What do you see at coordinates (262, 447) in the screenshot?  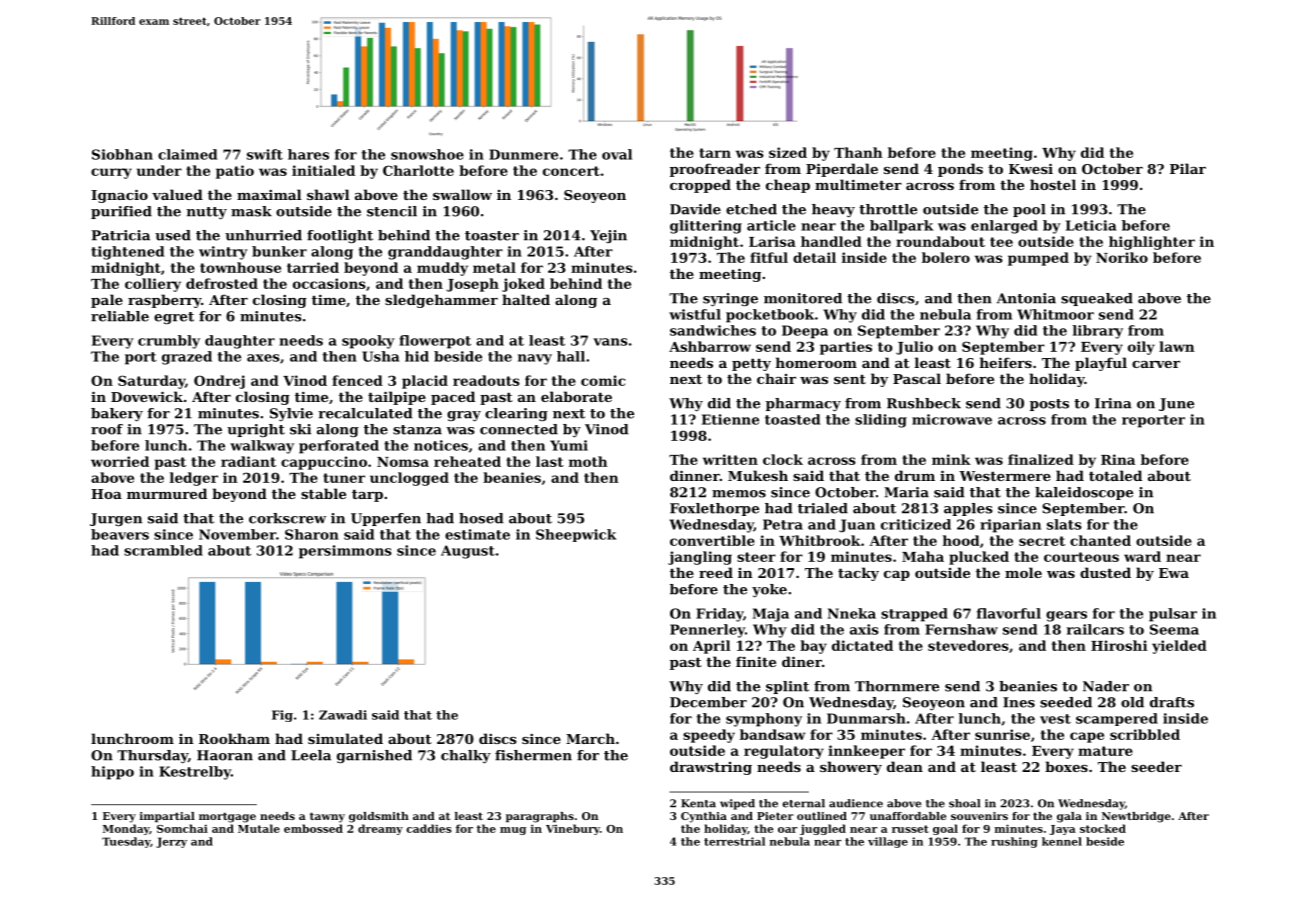 I see `walkway` at bounding box center [262, 447].
